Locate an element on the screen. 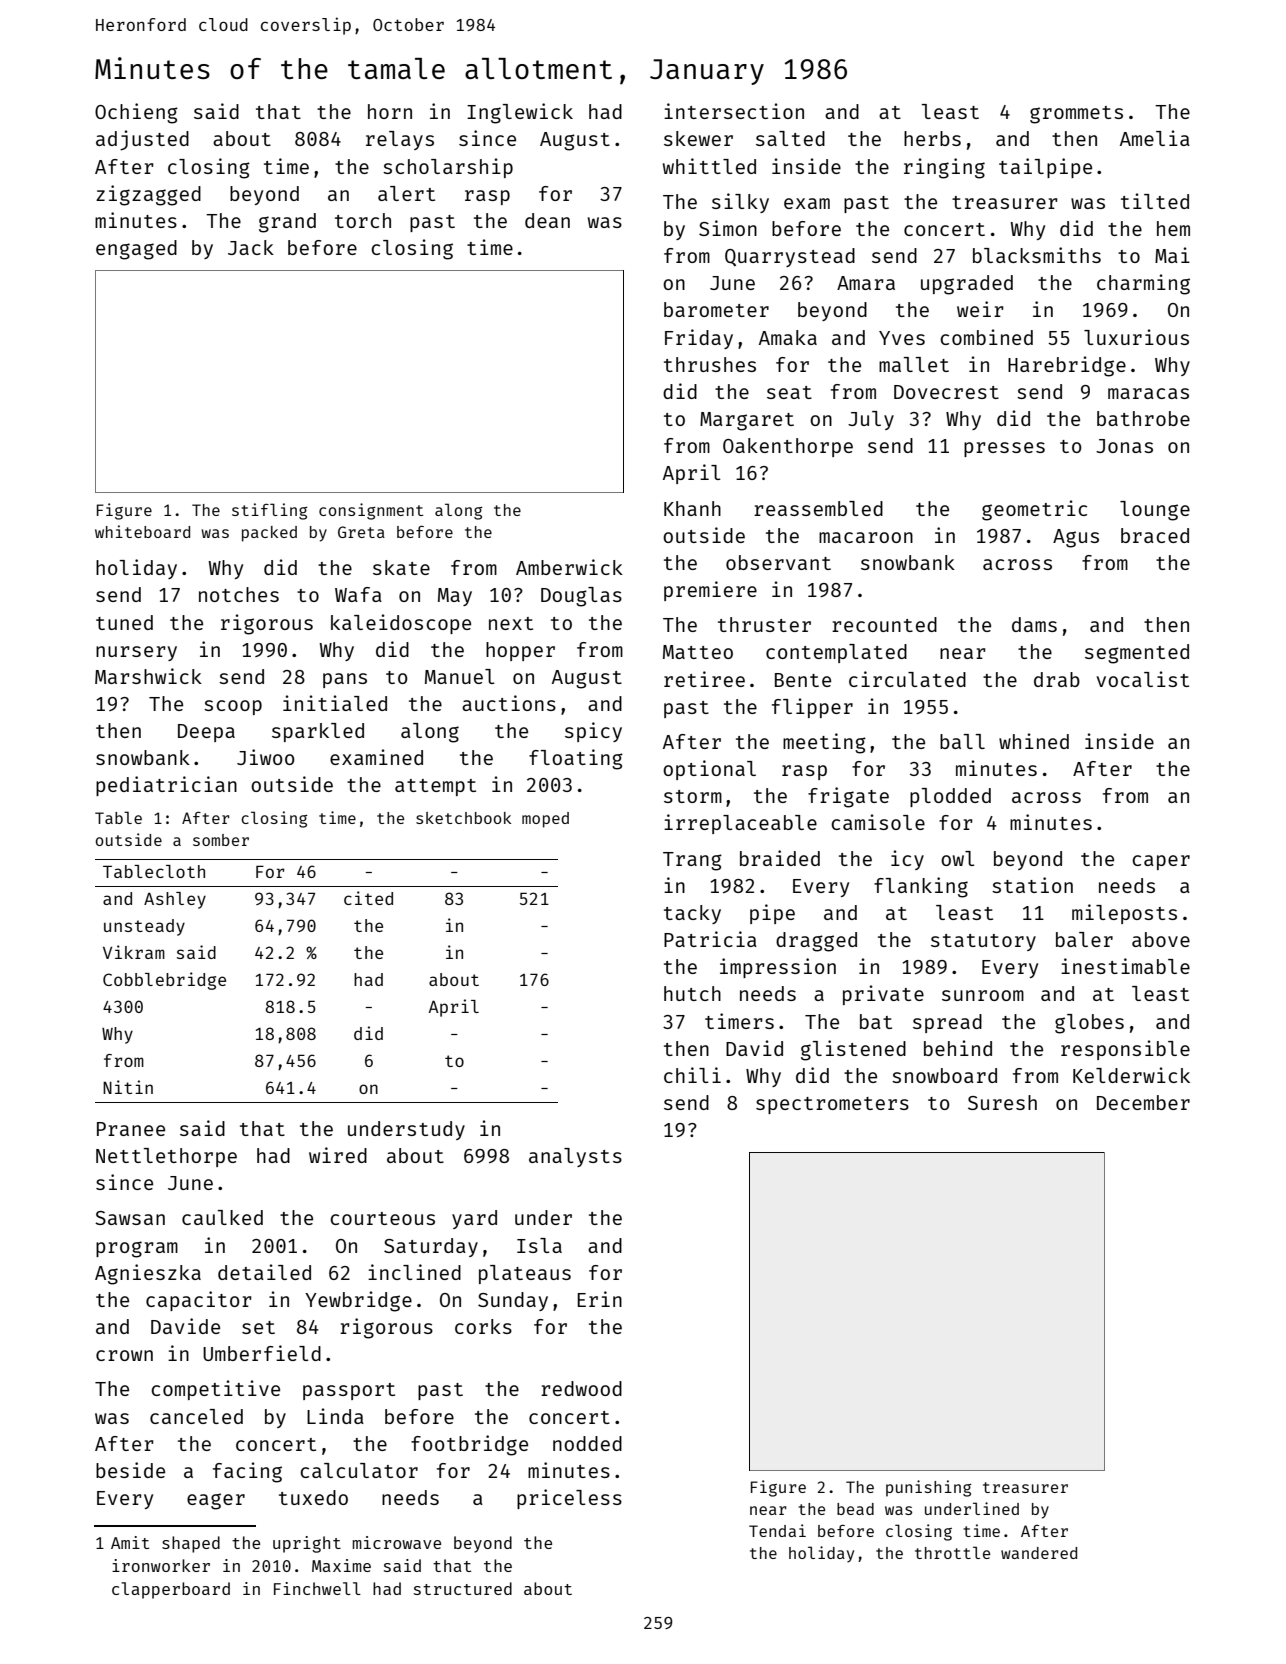 The width and height of the screenshot is (1286, 1664). statutory is located at coordinates (983, 942).
